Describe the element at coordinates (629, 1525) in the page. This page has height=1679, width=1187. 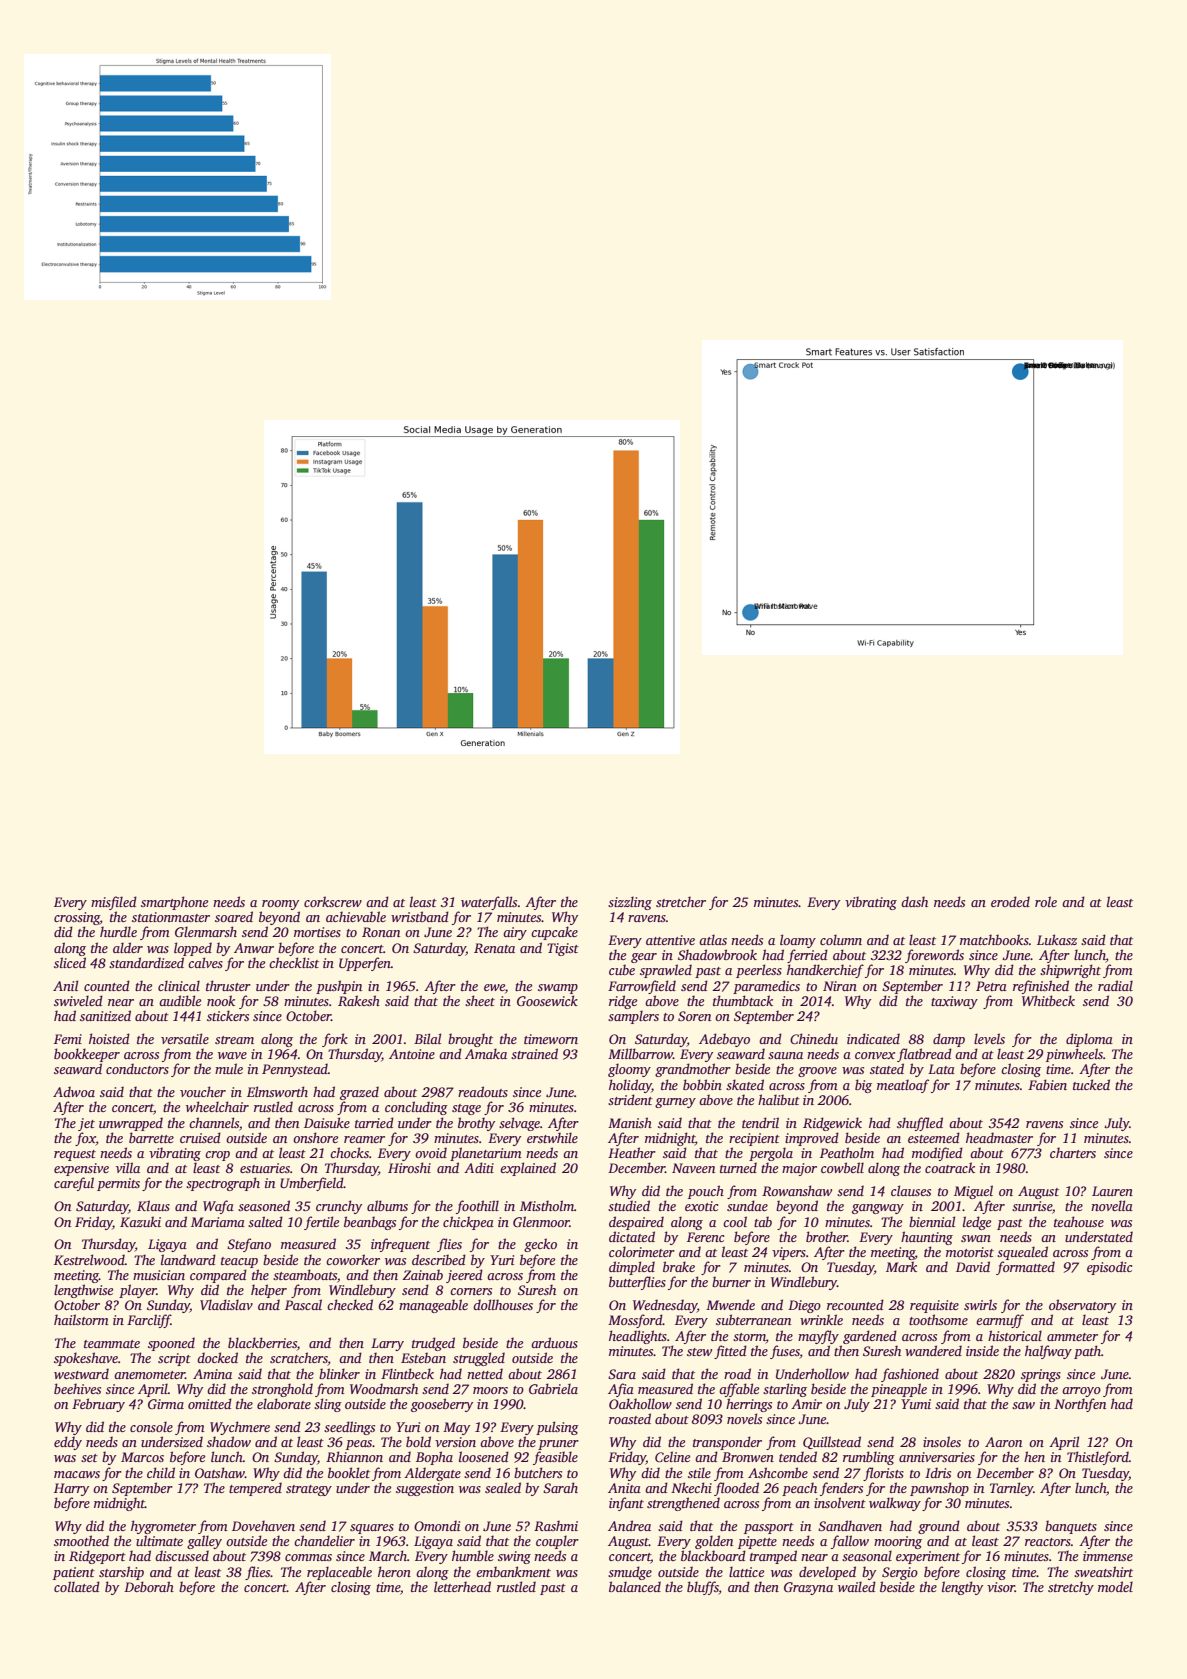
I see `Andrea` at that location.
